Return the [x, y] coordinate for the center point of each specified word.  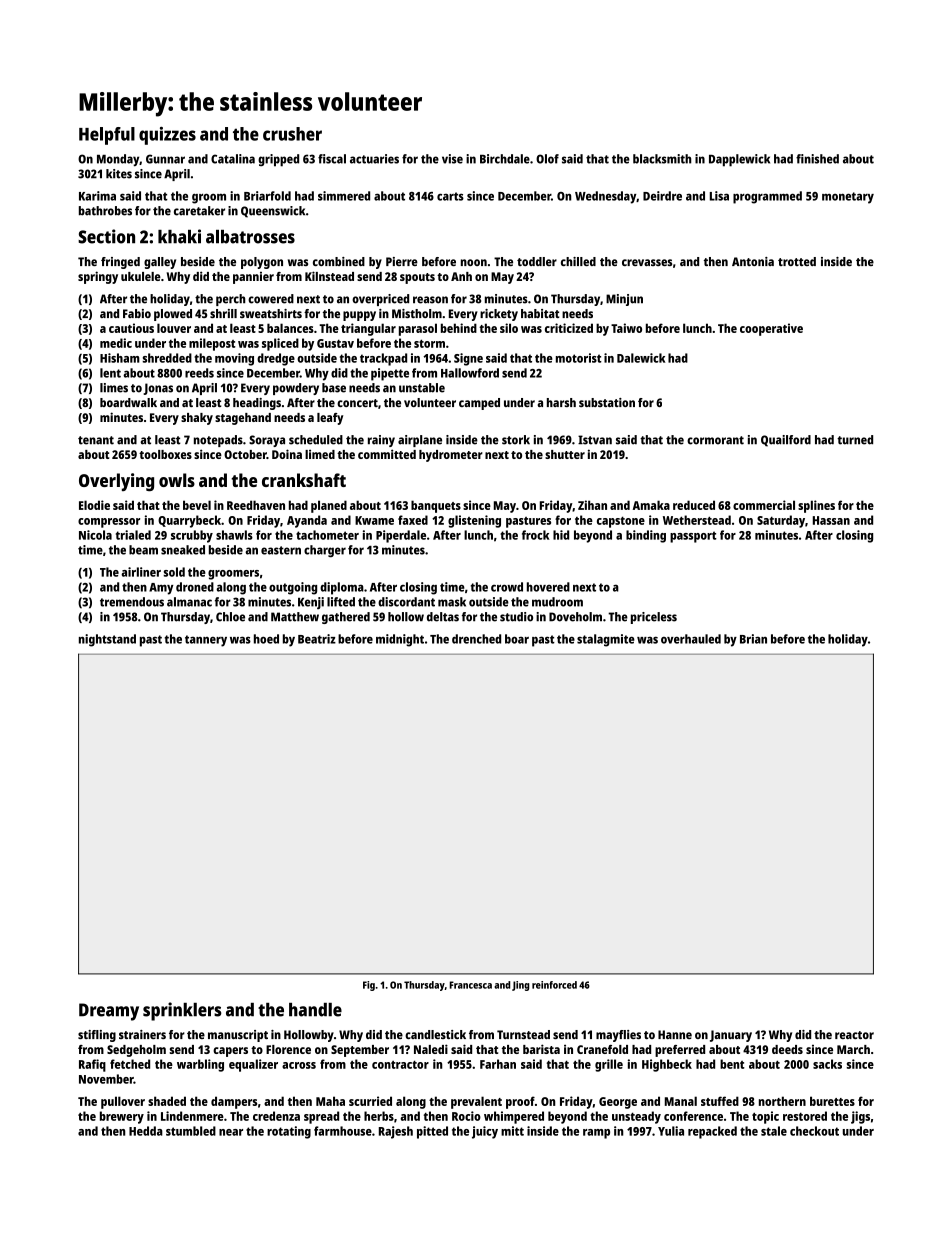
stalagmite [606, 640]
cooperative [771, 329]
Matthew [295, 617]
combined [339, 261]
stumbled [191, 1131]
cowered [271, 299]
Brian [753, 639]
